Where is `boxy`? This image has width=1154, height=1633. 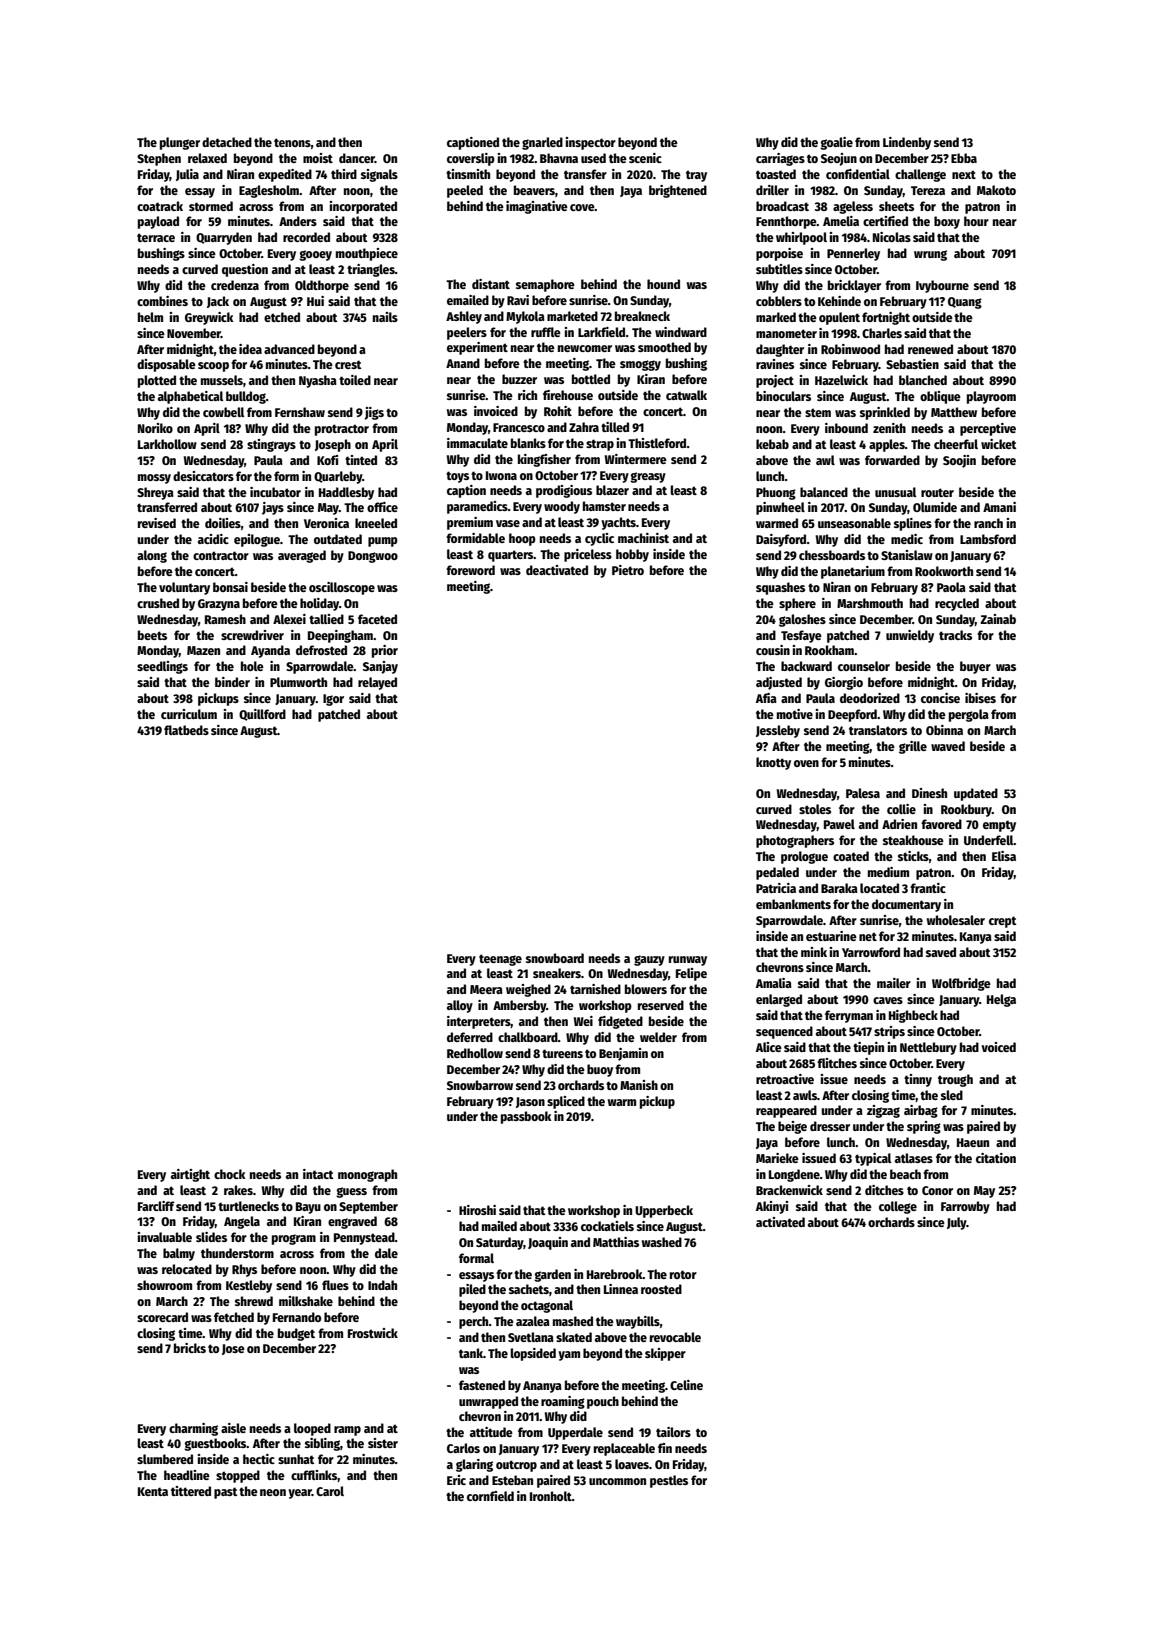
boxy is located at coordinates (947, 222).
